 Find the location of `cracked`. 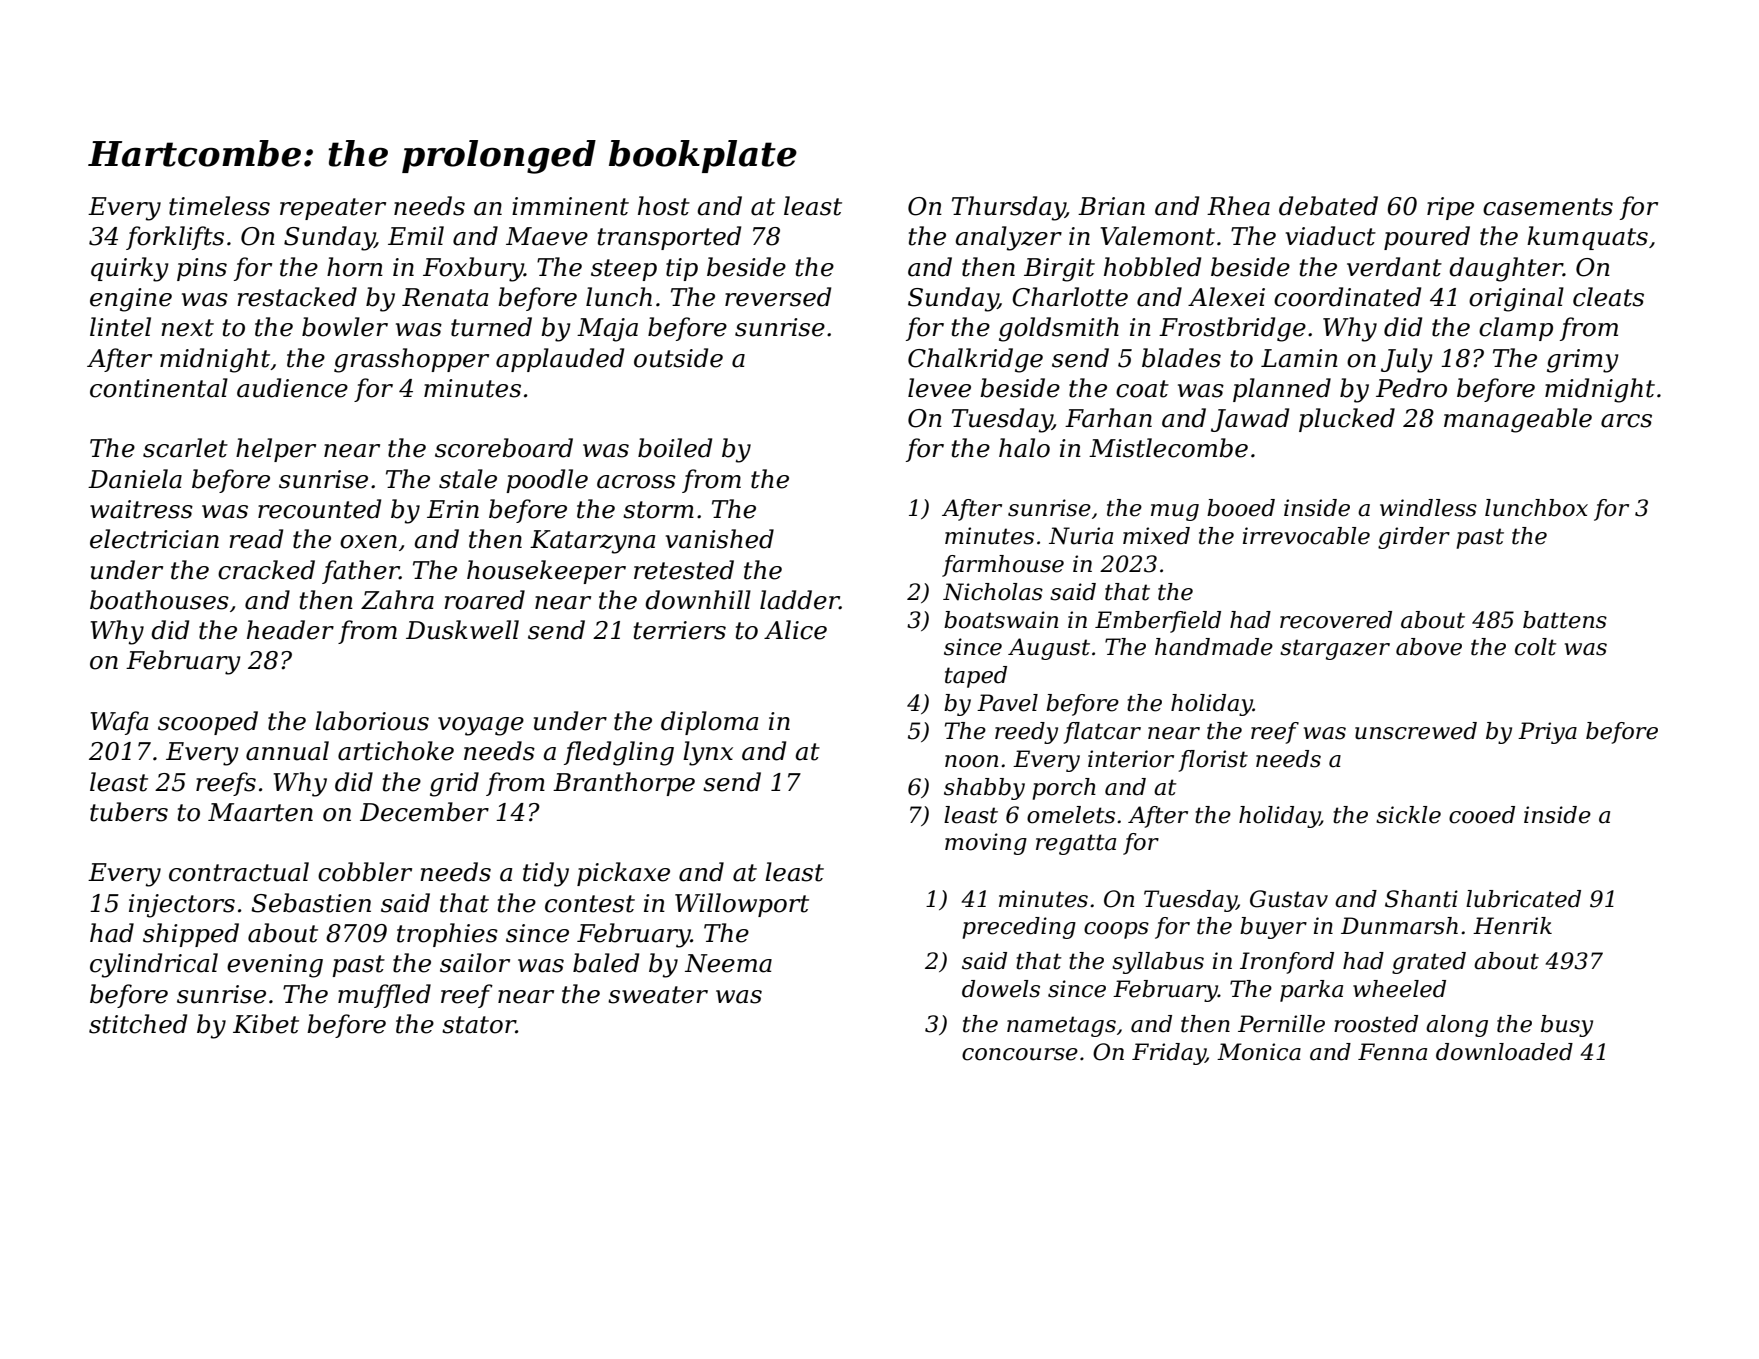

cracked is located at coordinates (266, 570).
